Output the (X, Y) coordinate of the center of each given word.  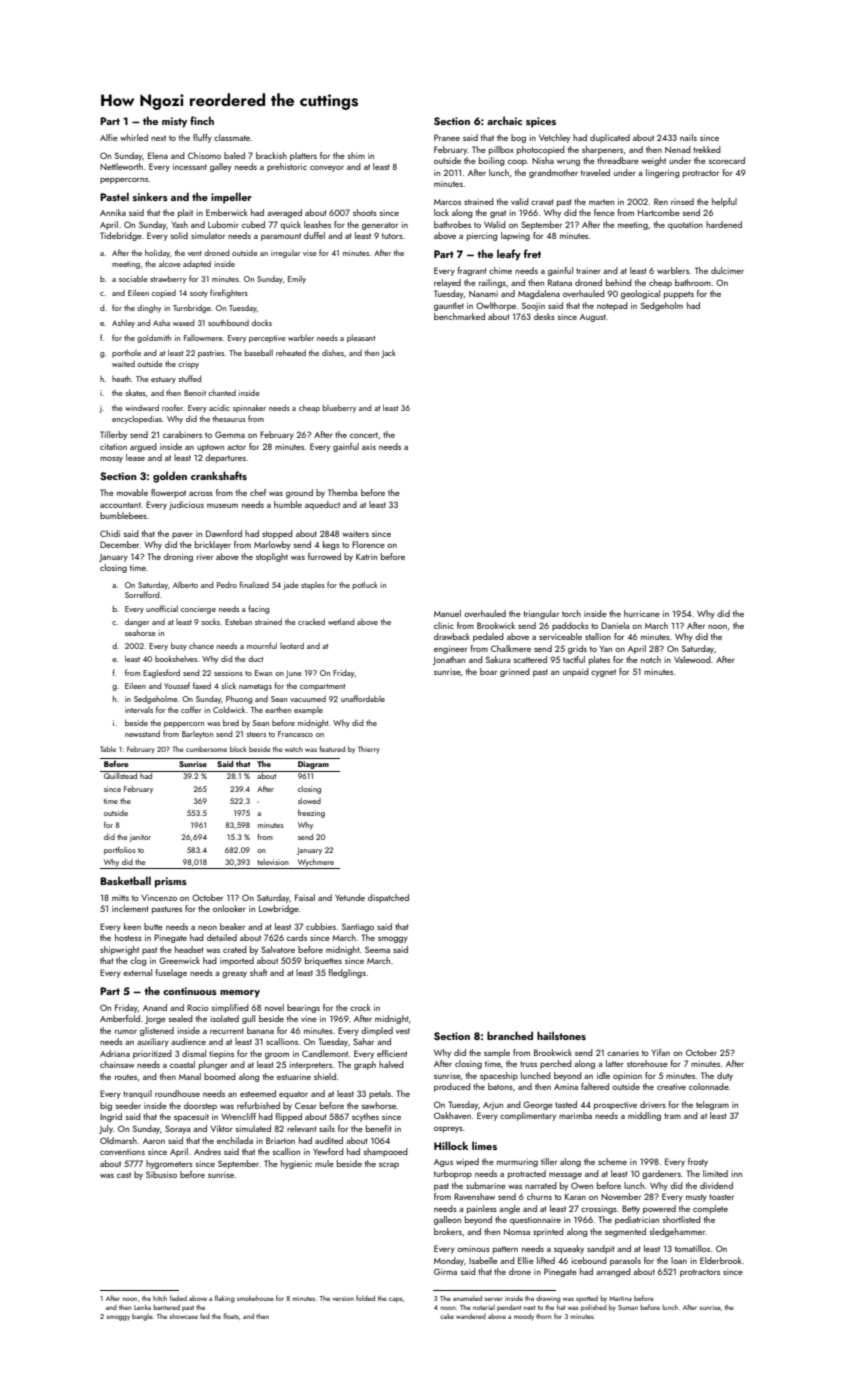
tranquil (137, 1094)
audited (329, 1140)
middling (644, 1116)
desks (544, 316)
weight (653, 161)
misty (174, 122)
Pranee (447, 137)
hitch (160, 1298)
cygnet (603, 673)
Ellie (526, 1260)
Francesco (295, 734)
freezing (311, 814)
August (593, 318)
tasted (566, 1104)
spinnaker (249, 408)
